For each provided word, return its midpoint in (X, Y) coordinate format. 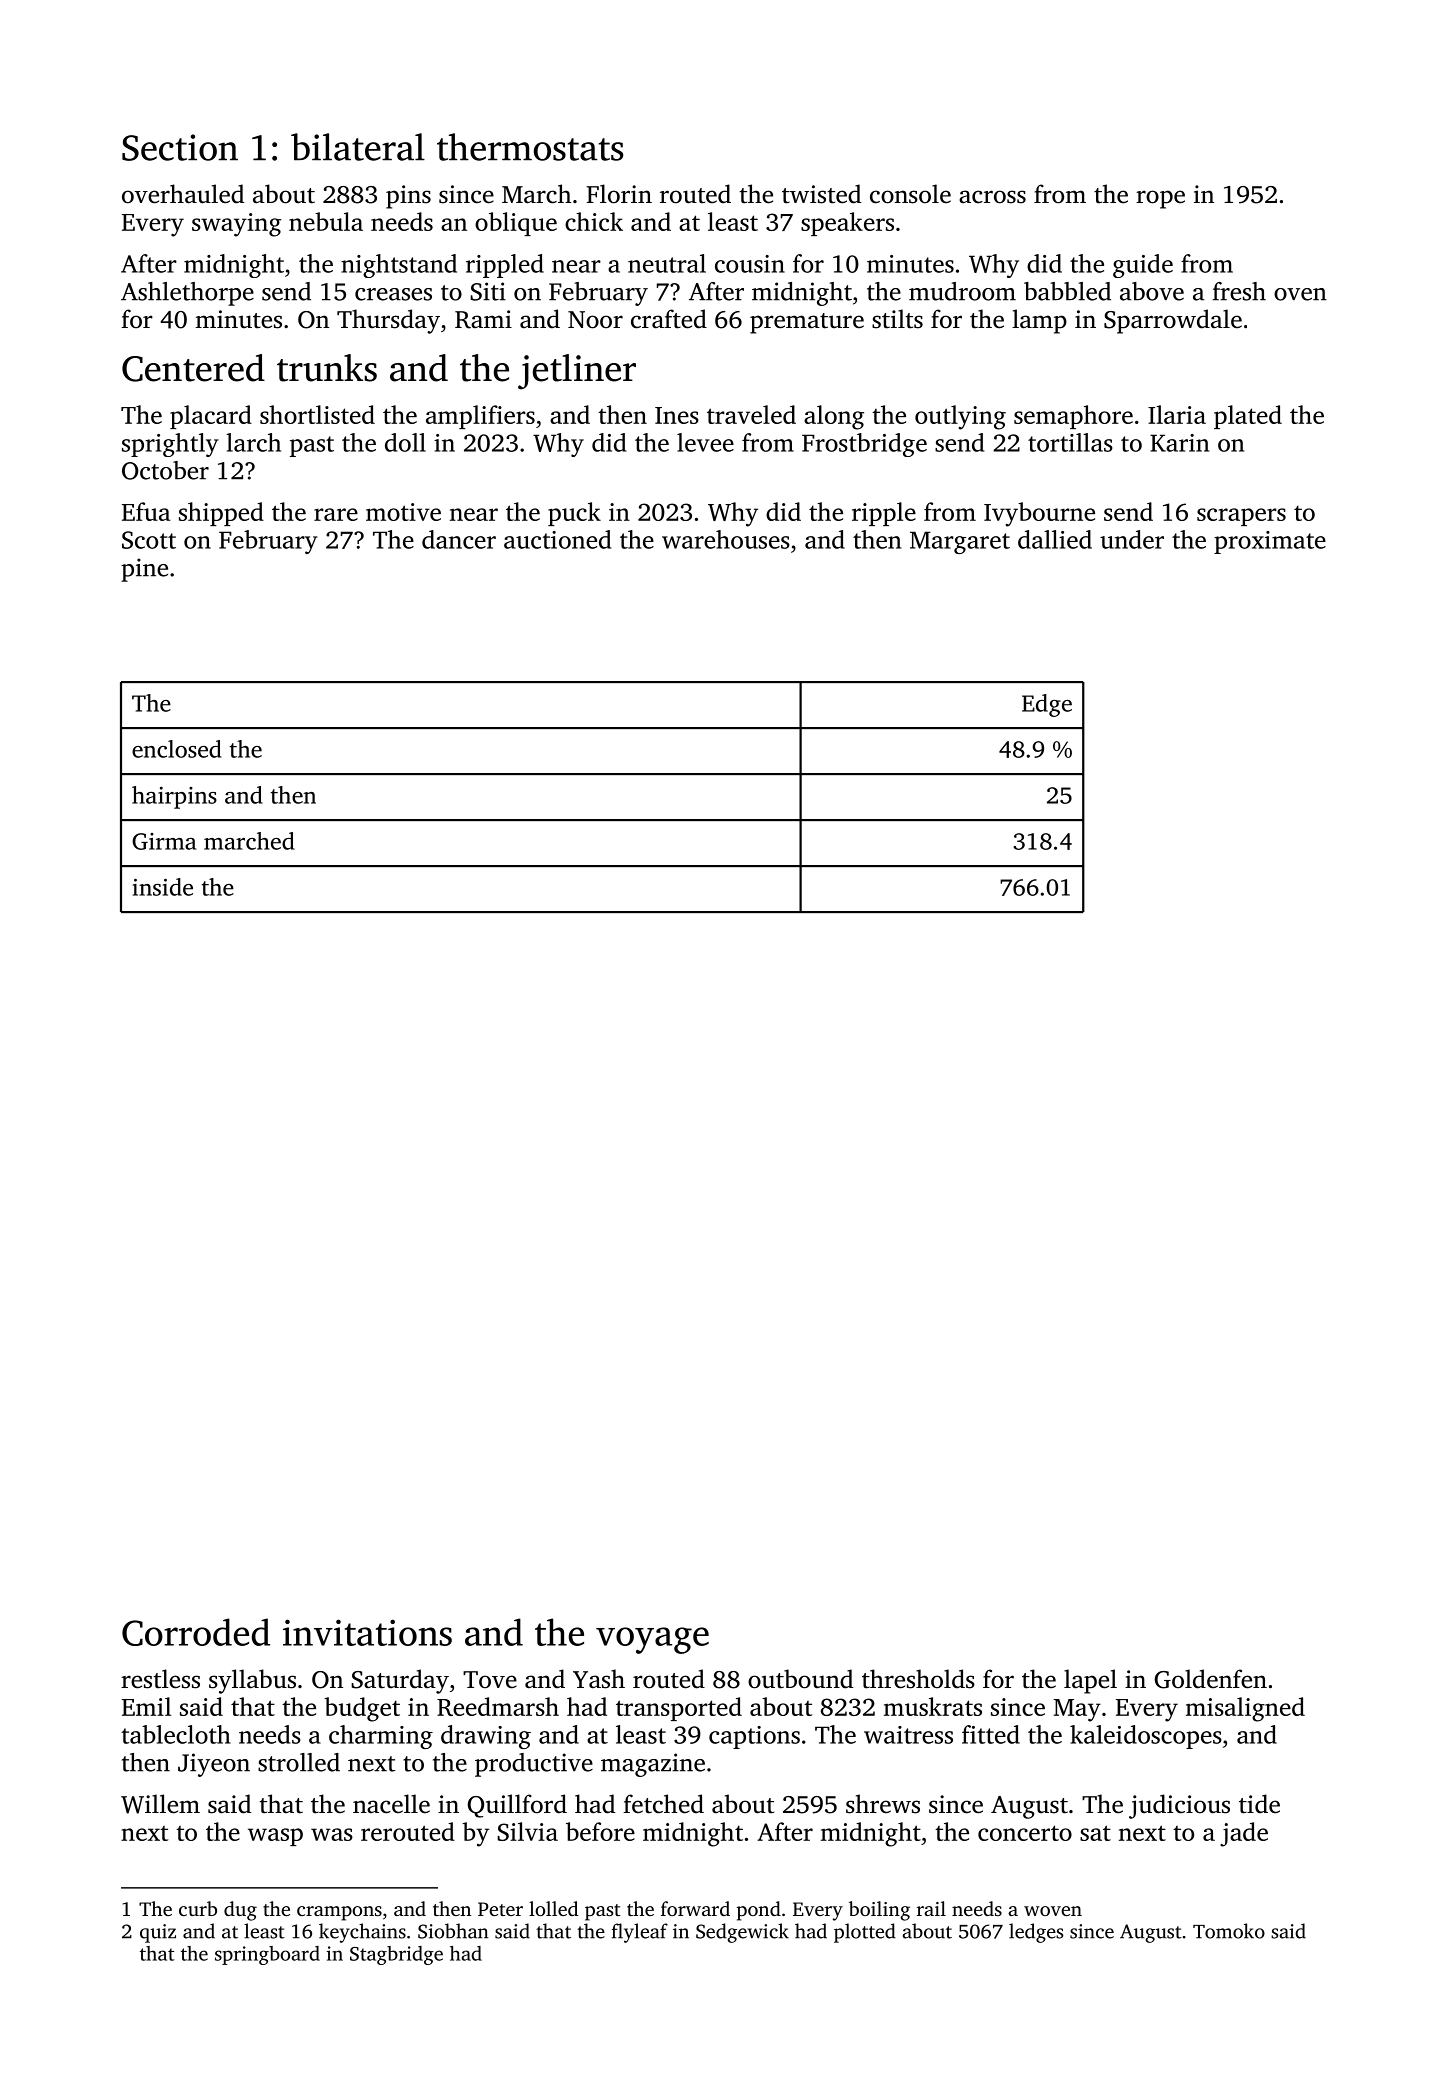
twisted (821, 194)
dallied (1055, 539)
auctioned (557, 539)
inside (163, 887)
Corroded (196, 1632)
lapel (1090, 1681)
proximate (1270, 542)
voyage (652, 1640)
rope (1160, 199)
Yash (599, 1679)
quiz (158, 1933)
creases (393, 294)
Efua (146, 511)
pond (759, 1911)
